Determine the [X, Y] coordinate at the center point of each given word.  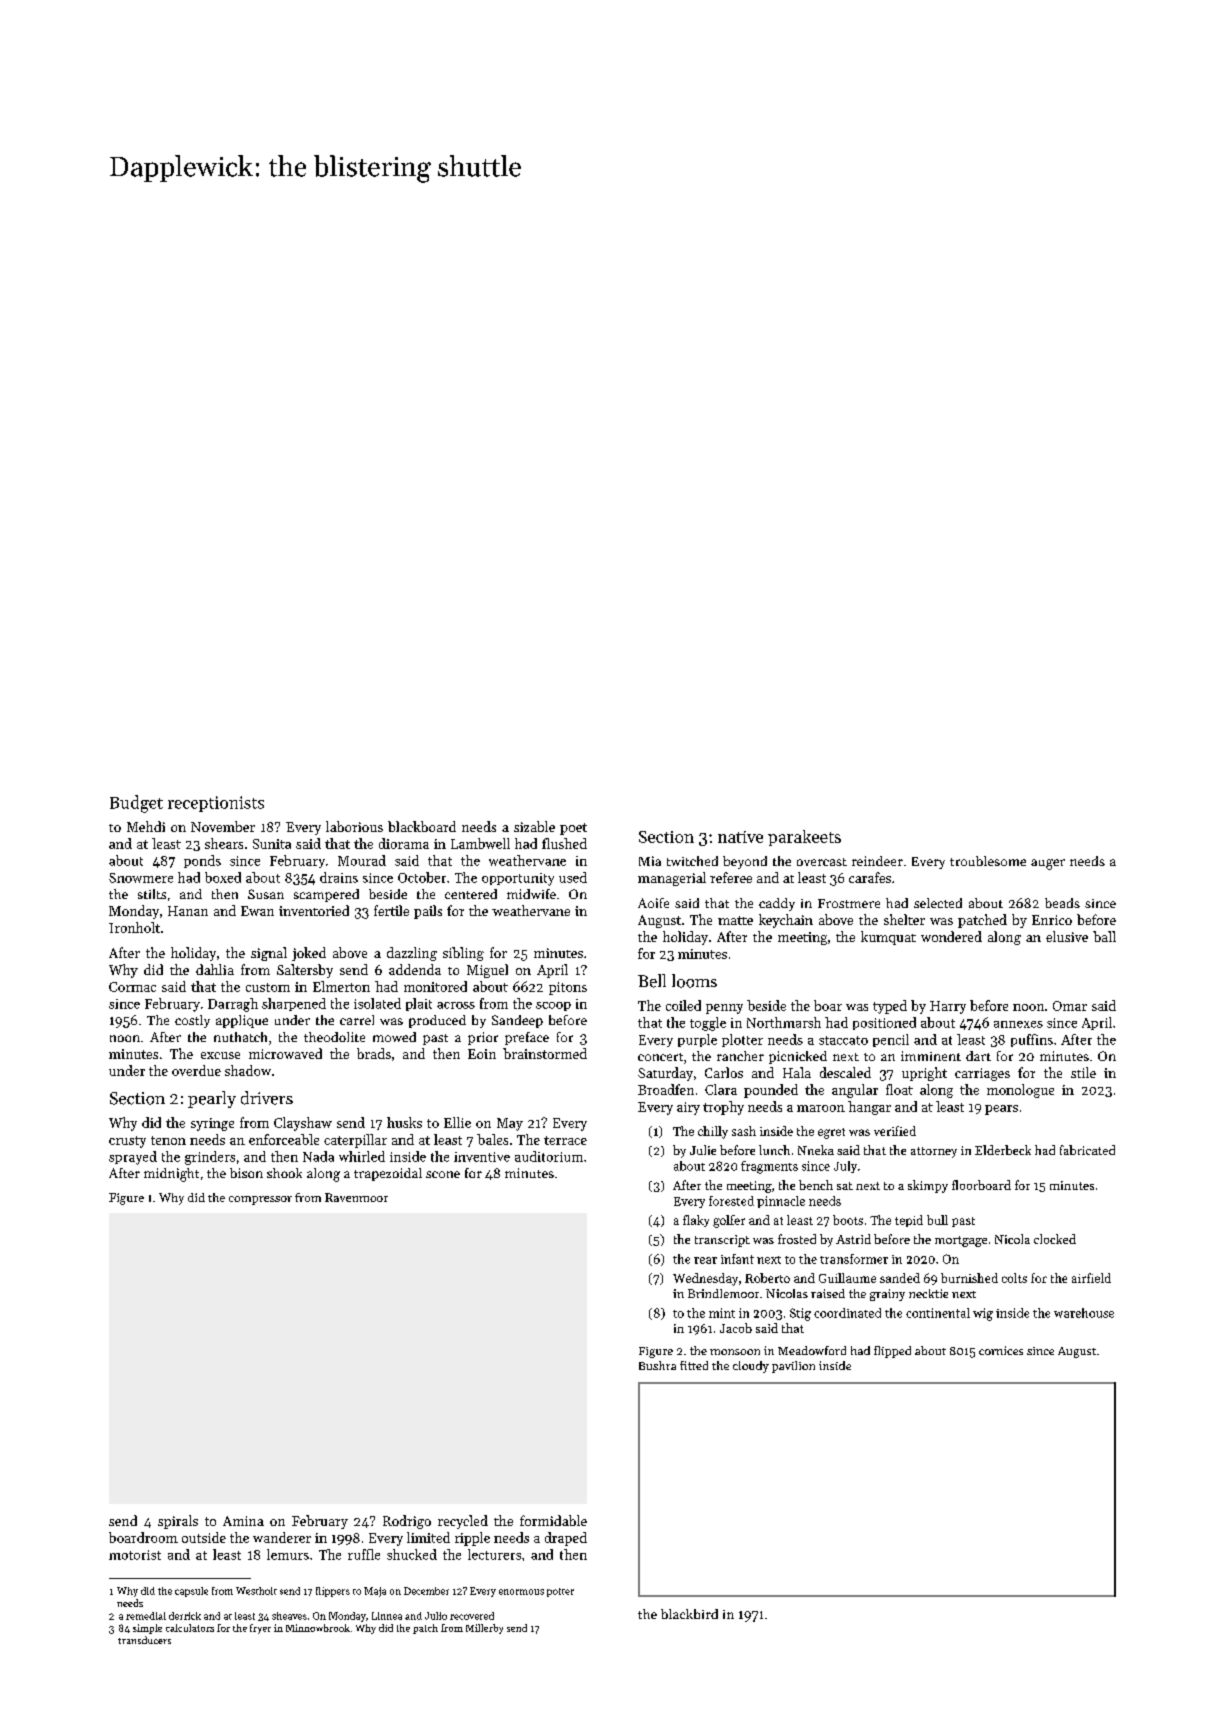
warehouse [1084, 1313]
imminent [931, 1056]
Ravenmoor [356, 1197]
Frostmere [849, 903]
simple [147, 1629]
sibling [463, 954]
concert [660, 1057]
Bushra [657, 1365]
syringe [212, 1124]
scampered [326, 895]
